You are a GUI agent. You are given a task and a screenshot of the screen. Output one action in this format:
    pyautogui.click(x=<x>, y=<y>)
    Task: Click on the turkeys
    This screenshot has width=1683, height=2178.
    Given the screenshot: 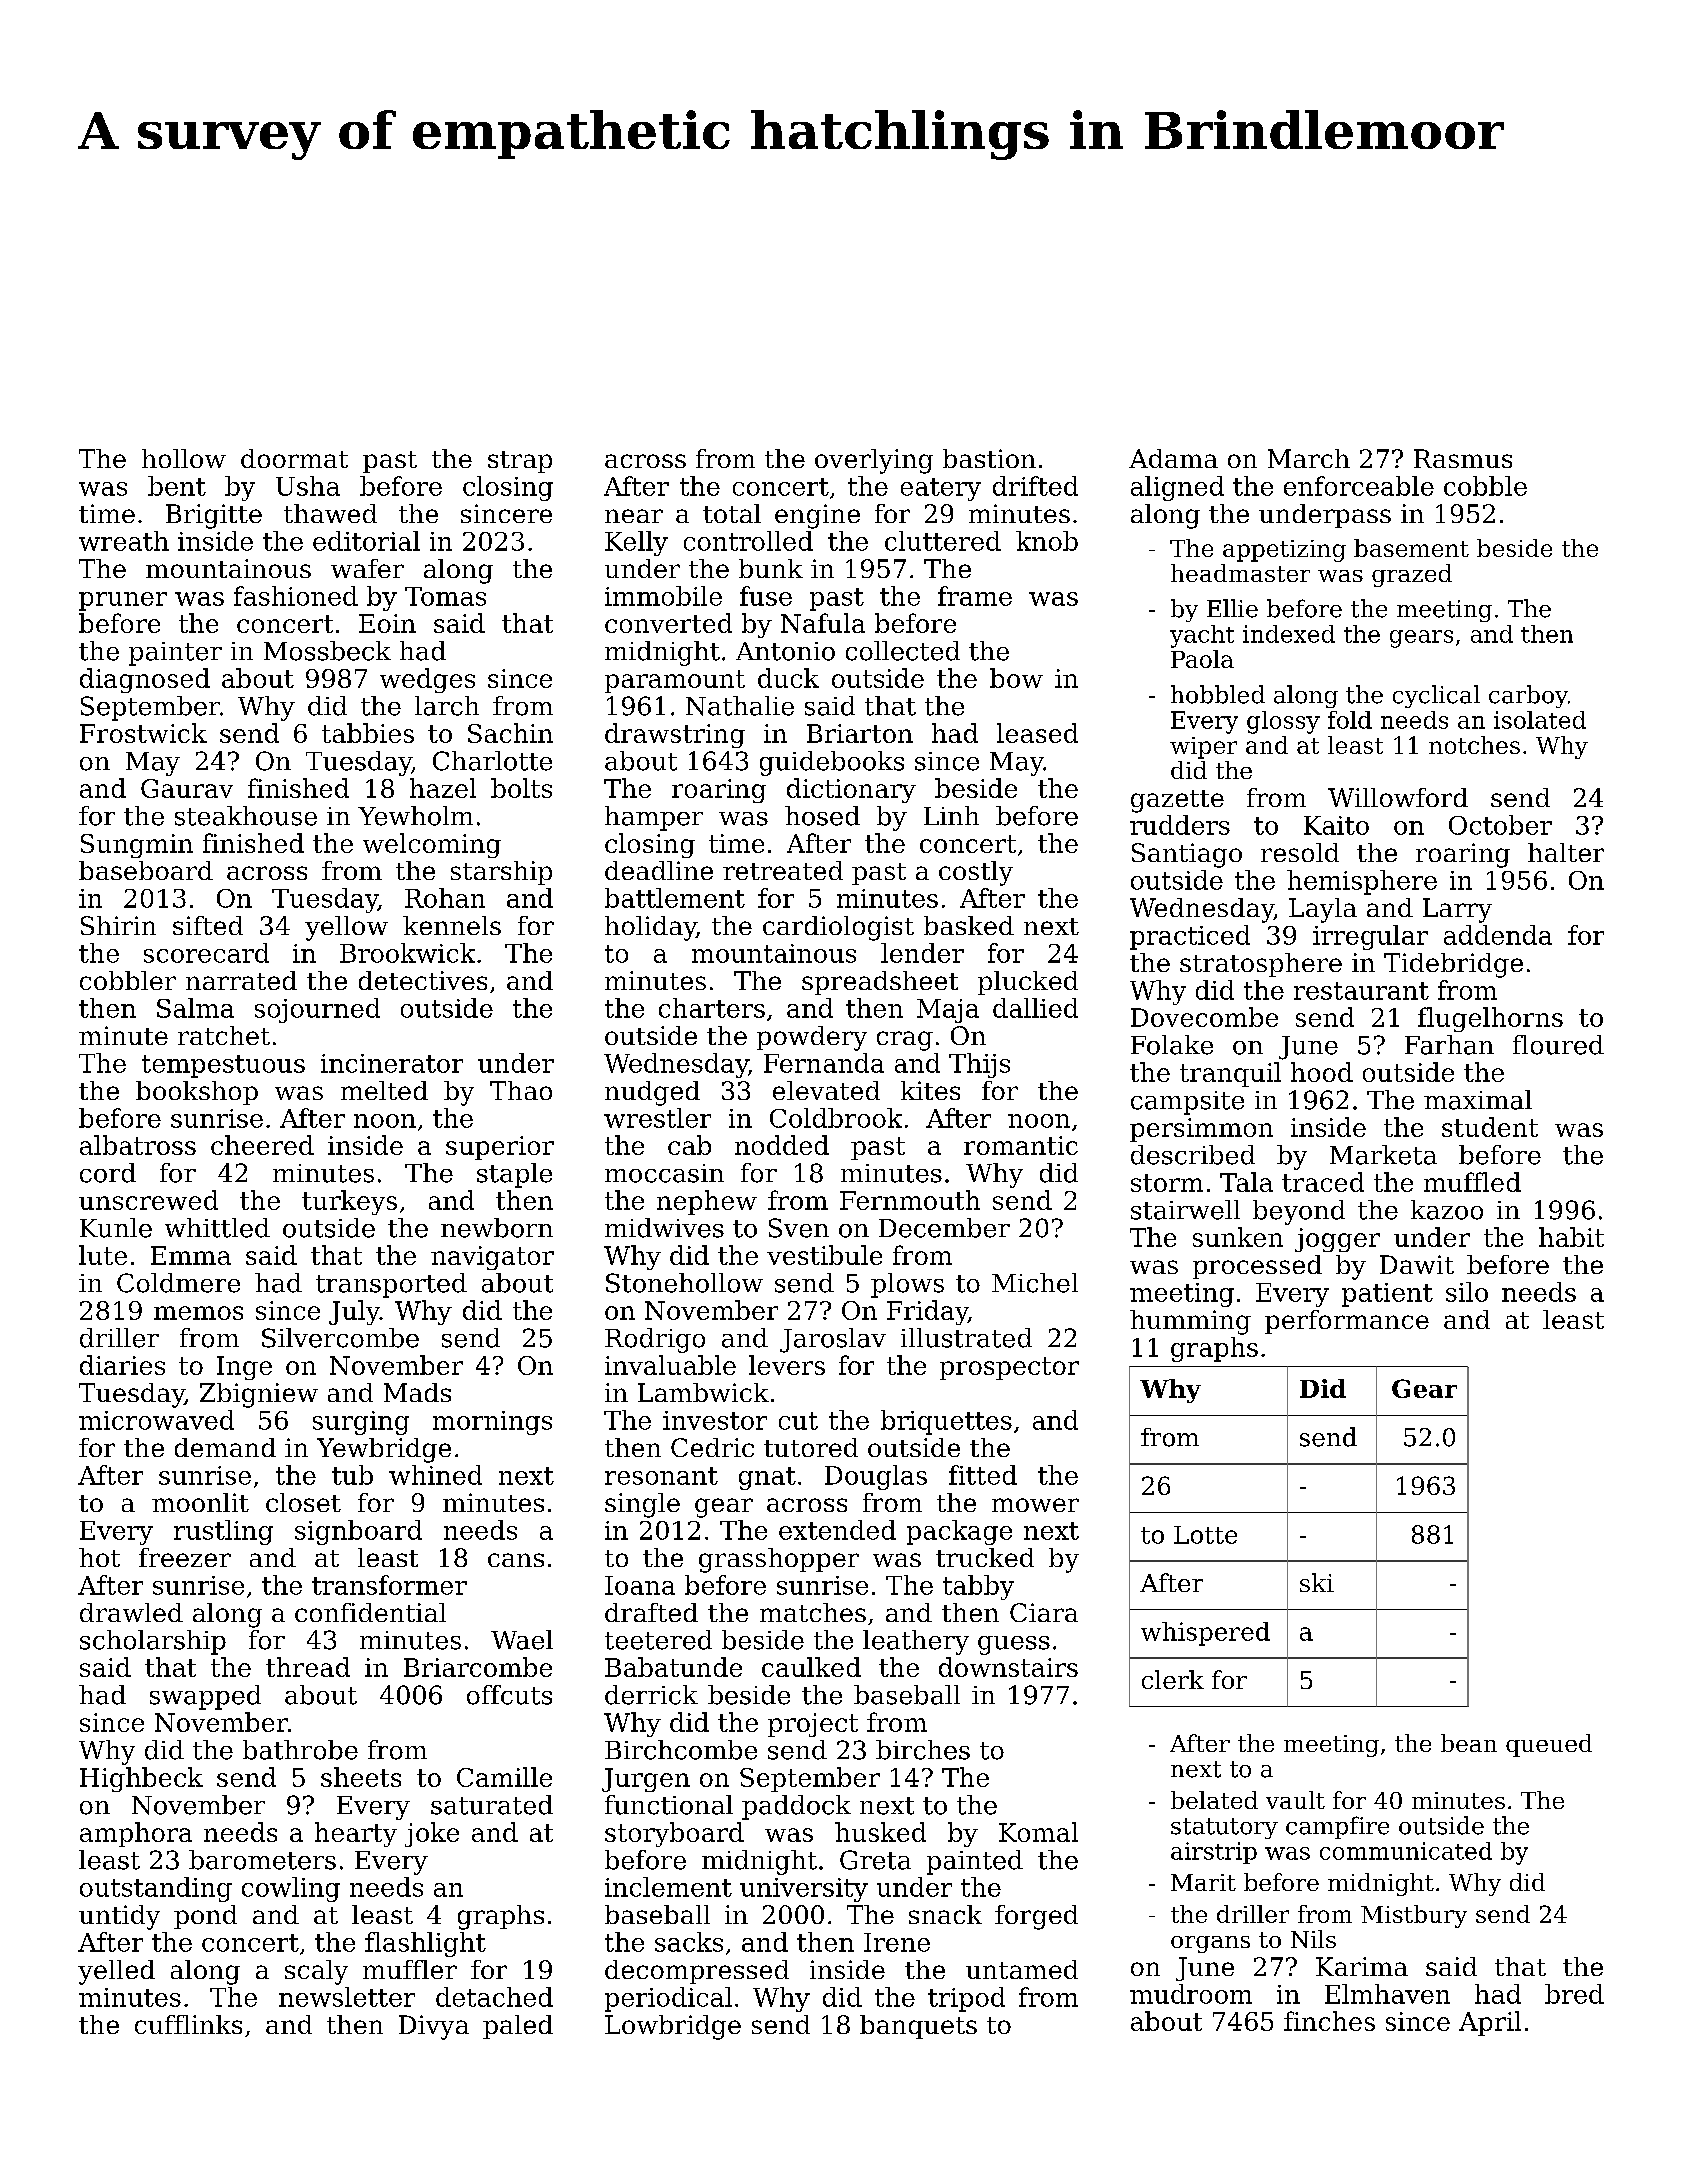 What is the action you would take?
    pyautogui.click(x=349, y=1202)
